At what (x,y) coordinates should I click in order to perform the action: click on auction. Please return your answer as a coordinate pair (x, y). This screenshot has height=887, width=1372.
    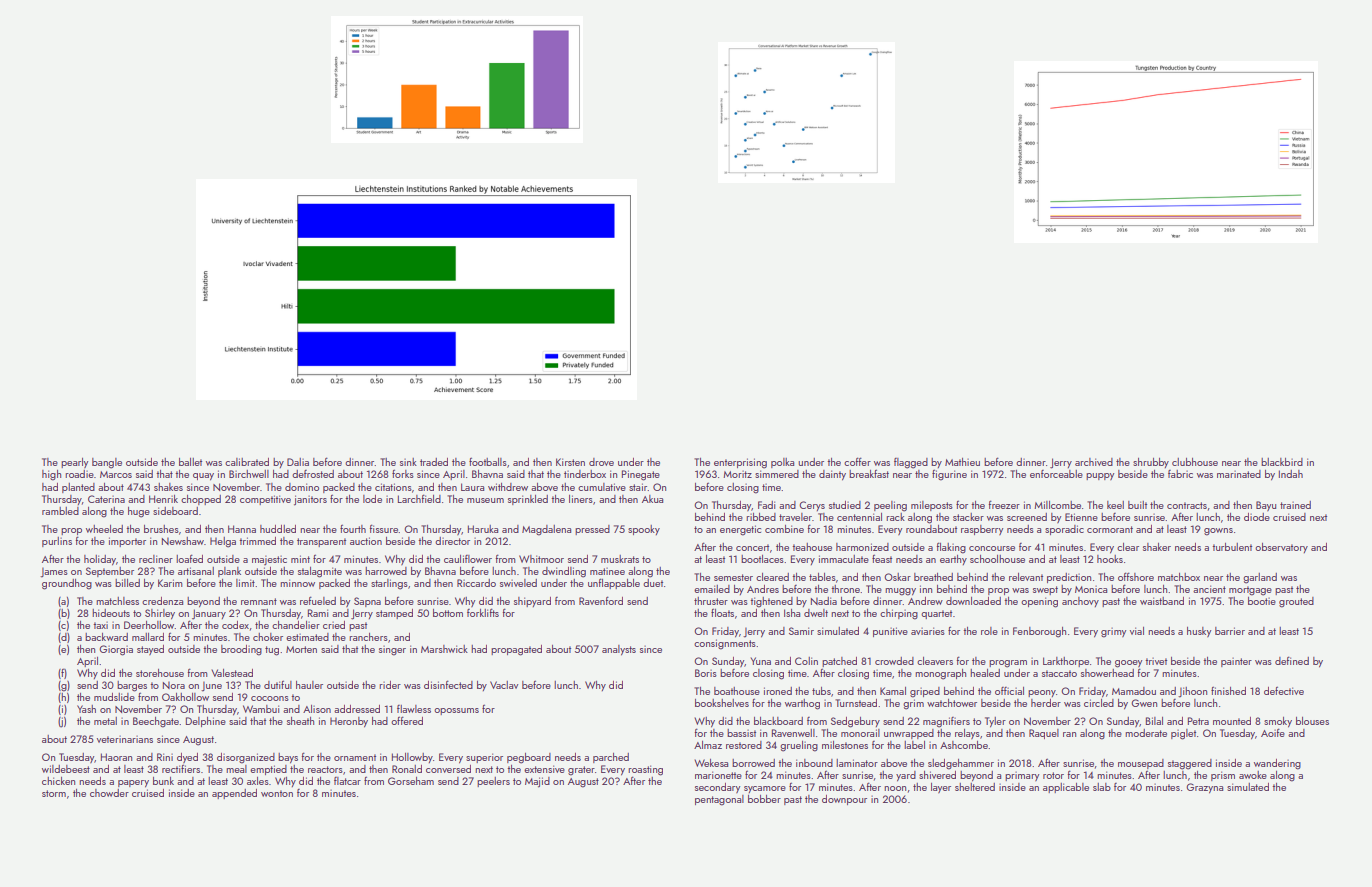
    Looking at the image, I should click on (366, 541).
